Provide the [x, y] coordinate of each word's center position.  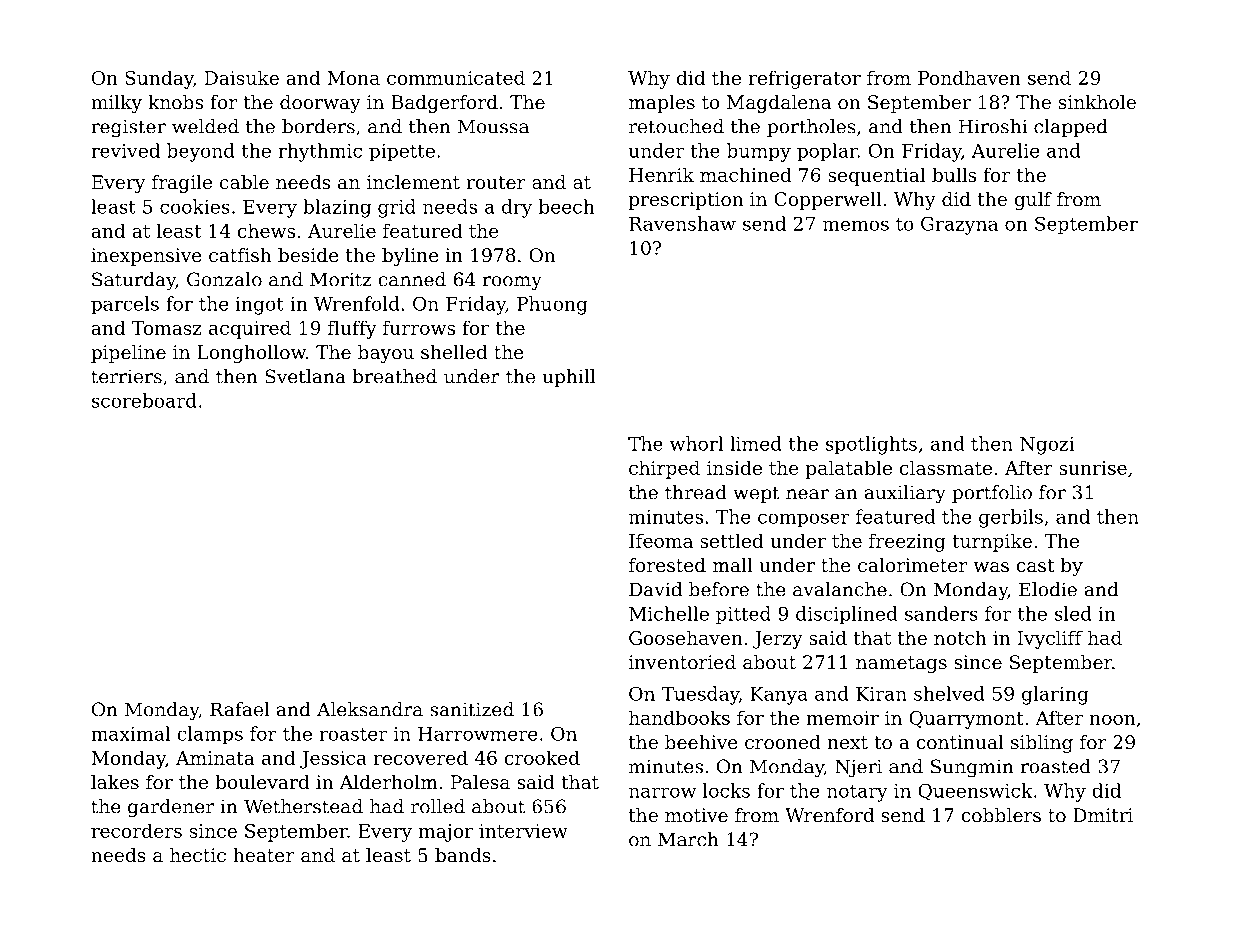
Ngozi [1047, 446]
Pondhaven [969, 77]
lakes [115, 782]
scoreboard [144, 400]
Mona [353, 78]
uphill [568, 378]
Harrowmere [478, 734]
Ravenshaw [682, 223]
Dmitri [1103, 815]
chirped [664, 469]
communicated [456, 77]
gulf [1033, 201]
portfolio [992, 494]
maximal [130, 733]
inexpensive [146, 257]
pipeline [128, 354]
